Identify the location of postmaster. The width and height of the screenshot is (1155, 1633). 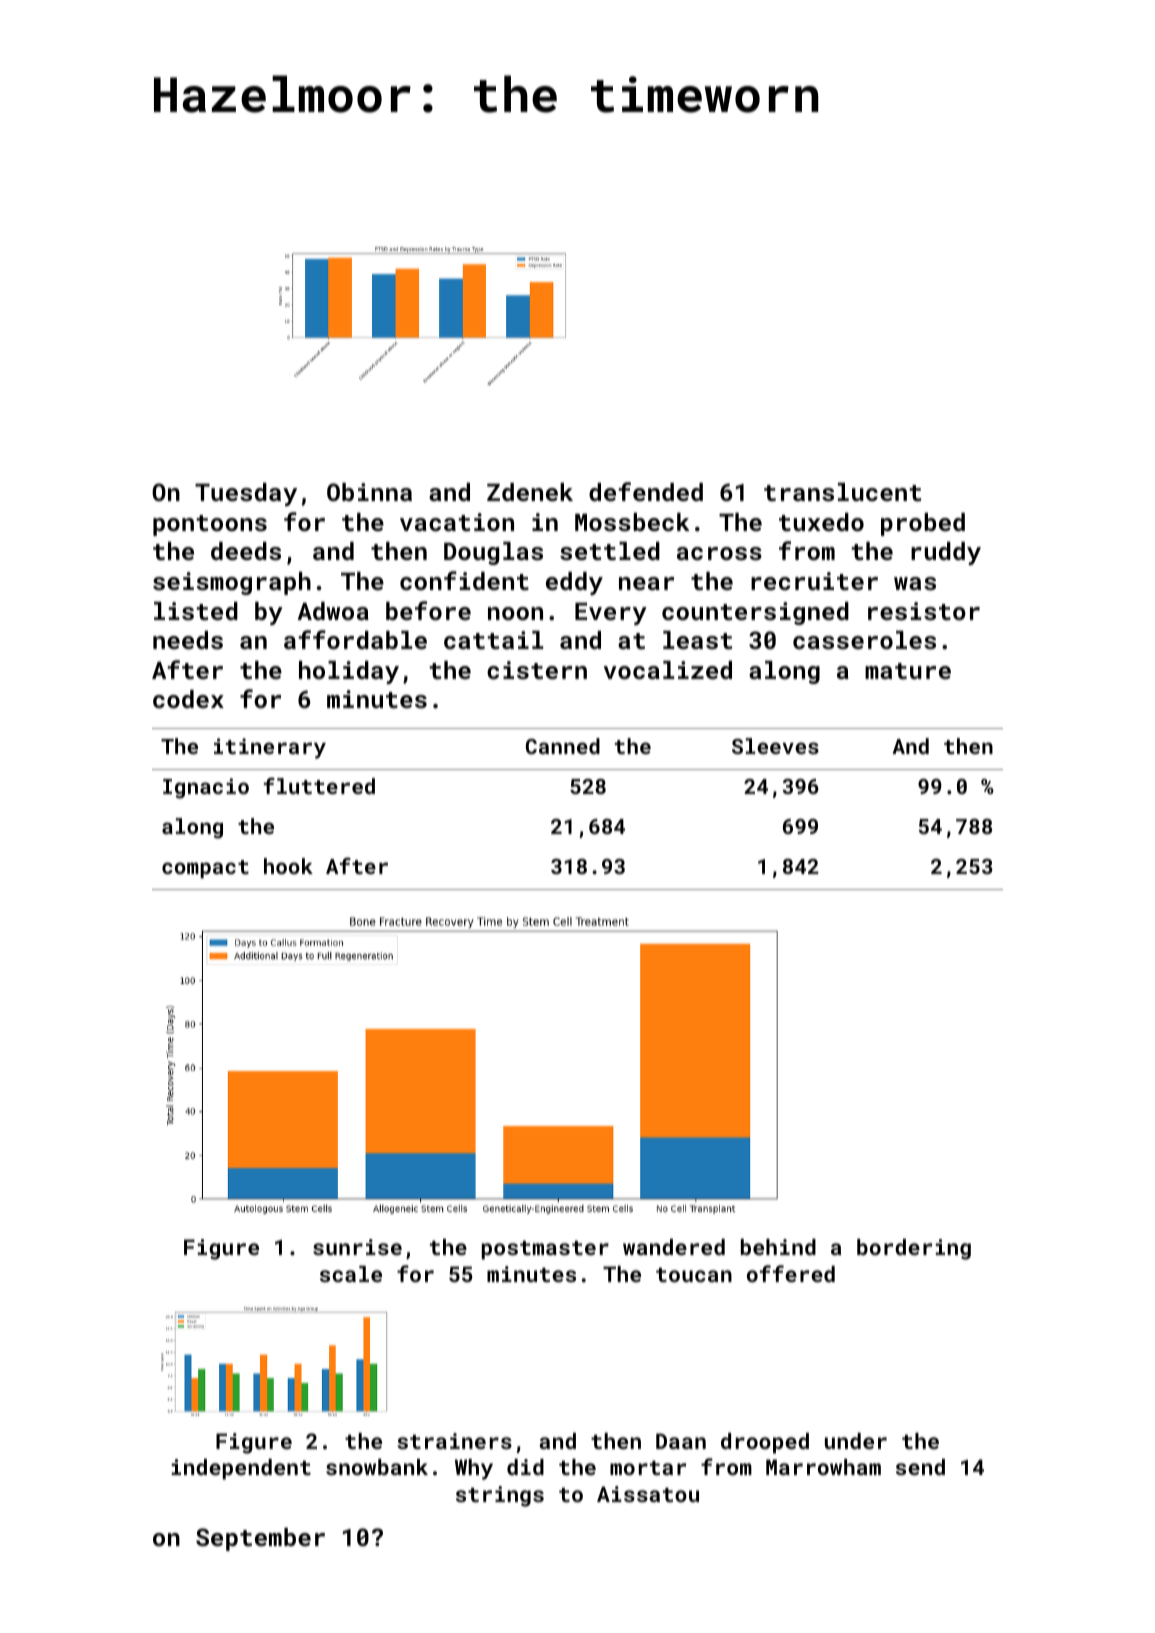
(545, 1250).
